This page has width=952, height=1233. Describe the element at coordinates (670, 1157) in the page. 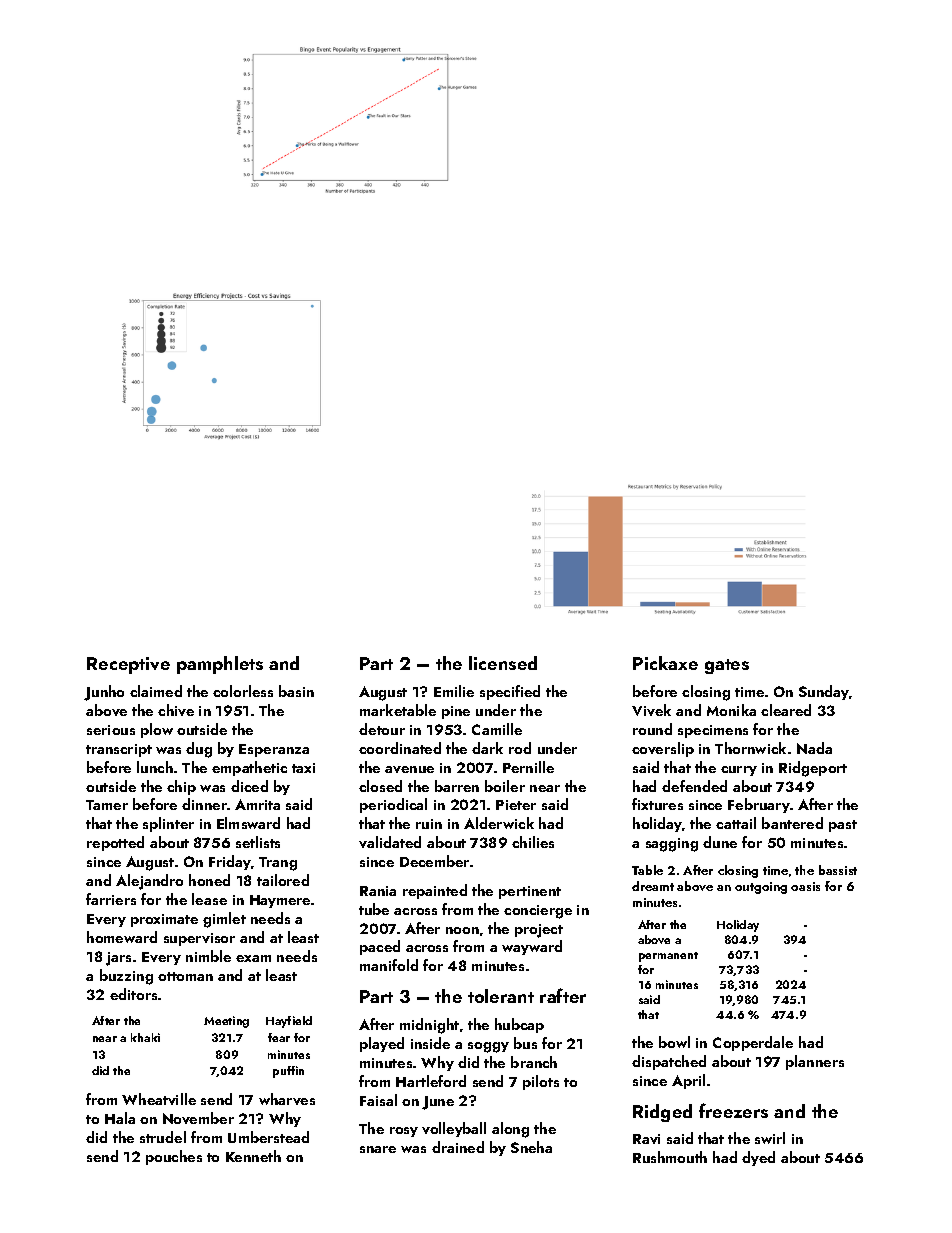

I see `Rushmouth` at that location.
